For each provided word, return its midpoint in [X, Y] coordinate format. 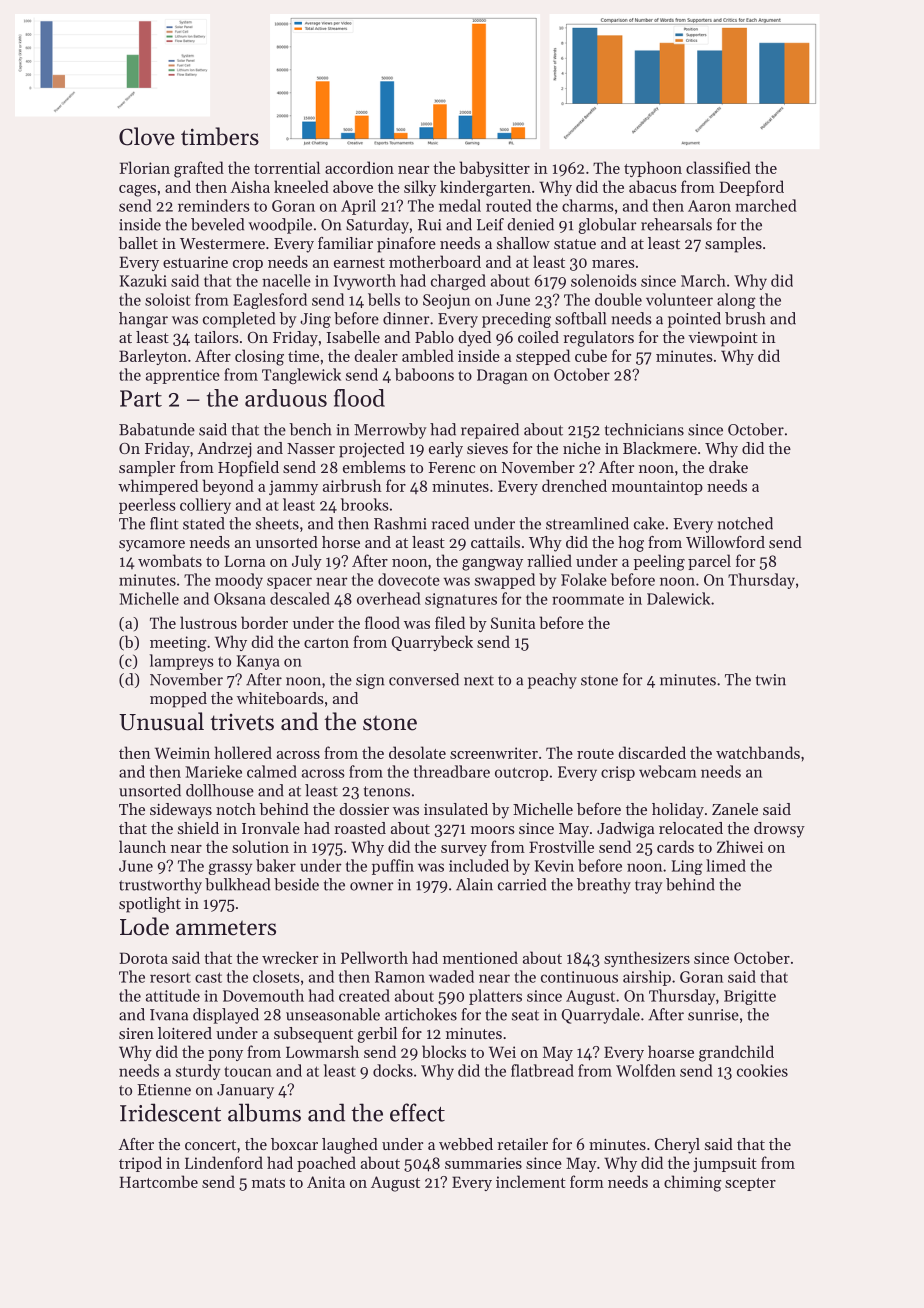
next [479, 680]
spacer [289, 583]
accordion [359, 167]
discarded [652, 752]
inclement [531, 1181]
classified [718, 167]
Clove [147, 136]
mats [268, 1183]
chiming [693, 1183]
